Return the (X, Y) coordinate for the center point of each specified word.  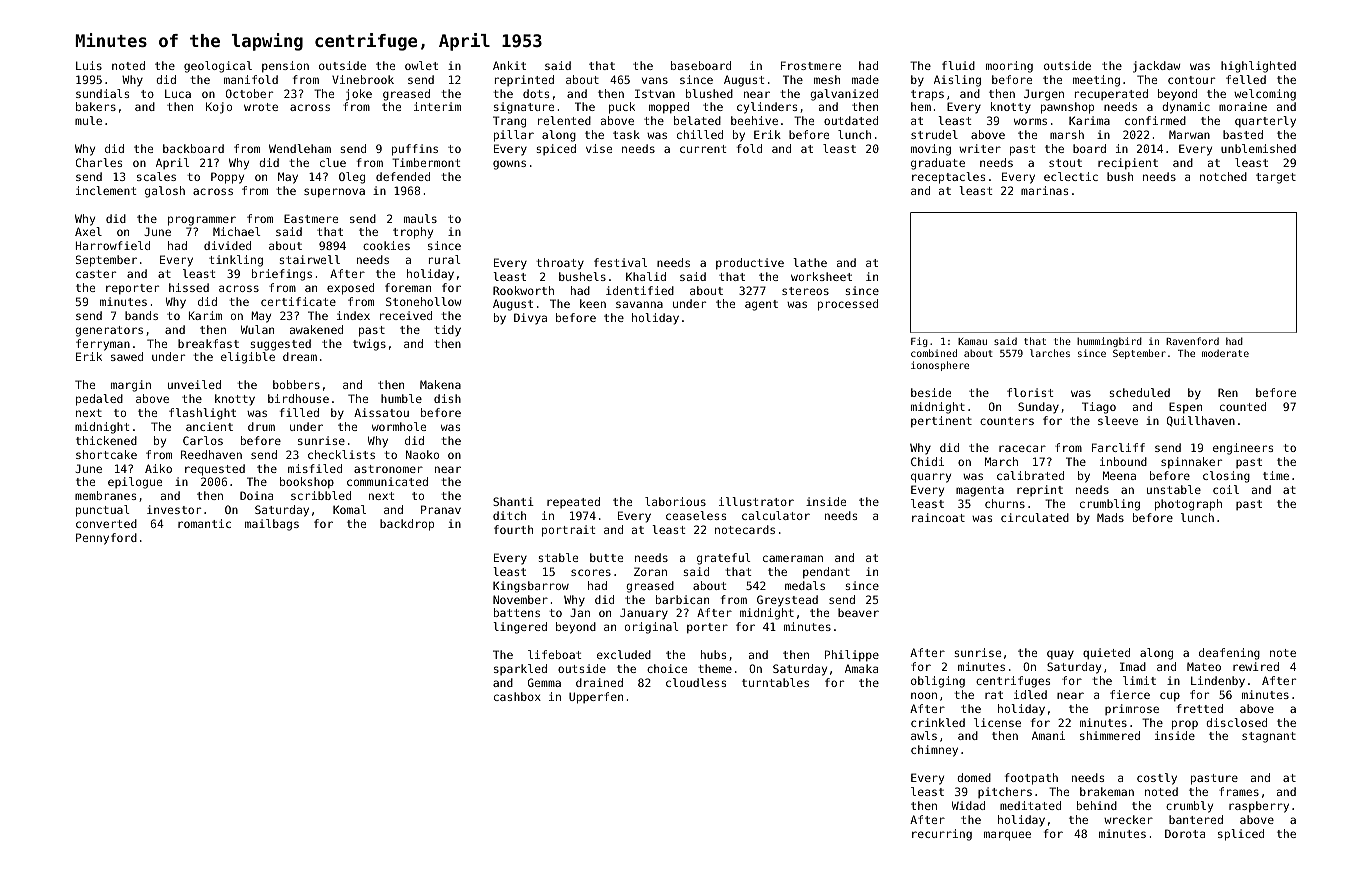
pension (285, 67)
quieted (1106, 654)
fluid (958, 65)
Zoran (650, 571)
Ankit (509, 65)
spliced (1241, 835)
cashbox (517, 696)
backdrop (407, 525)
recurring (942, 835)
